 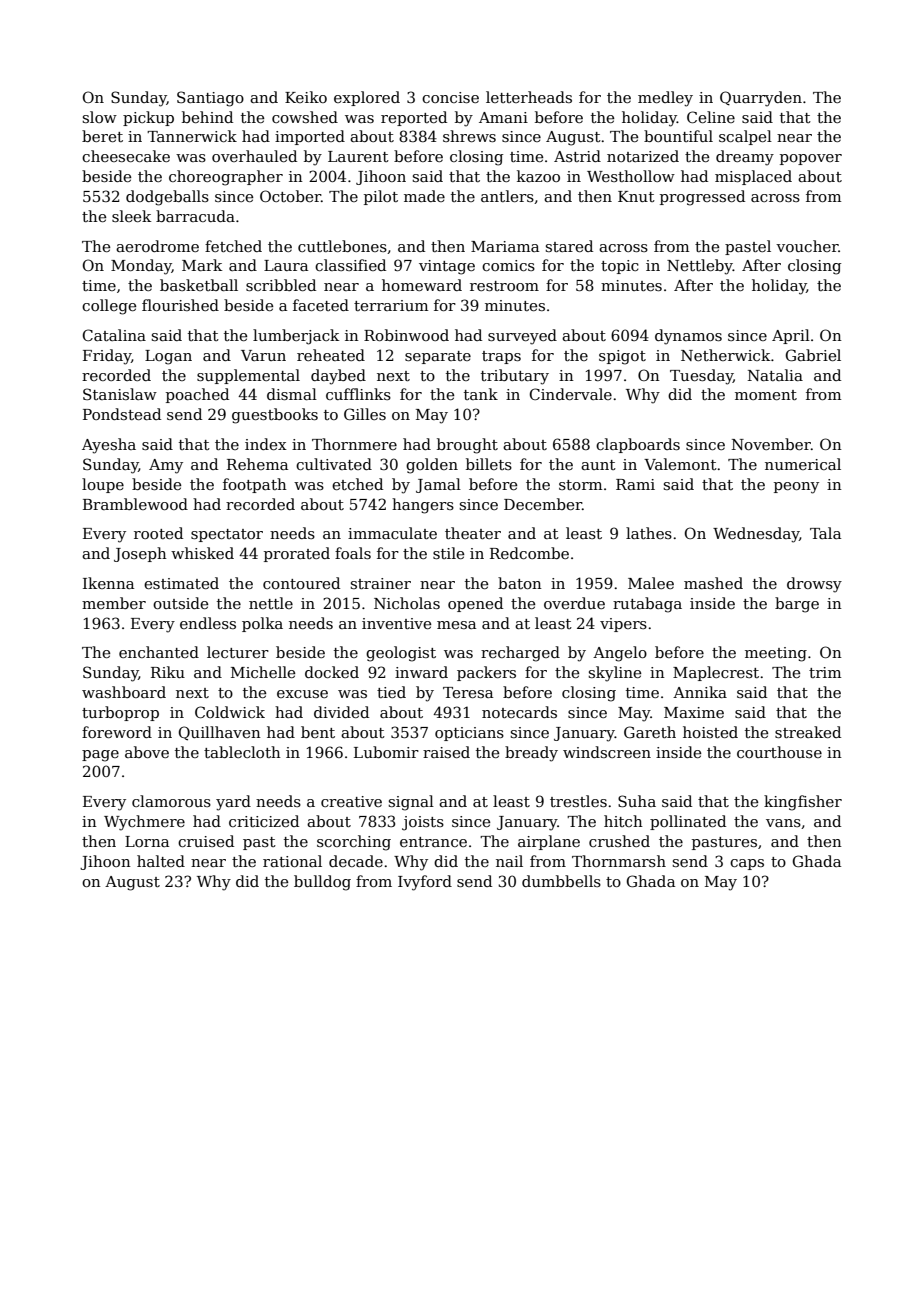 What do you see at coordinates (423, 506) in the screenshot?
I see `hangers` at bounding box center [423, 506].
